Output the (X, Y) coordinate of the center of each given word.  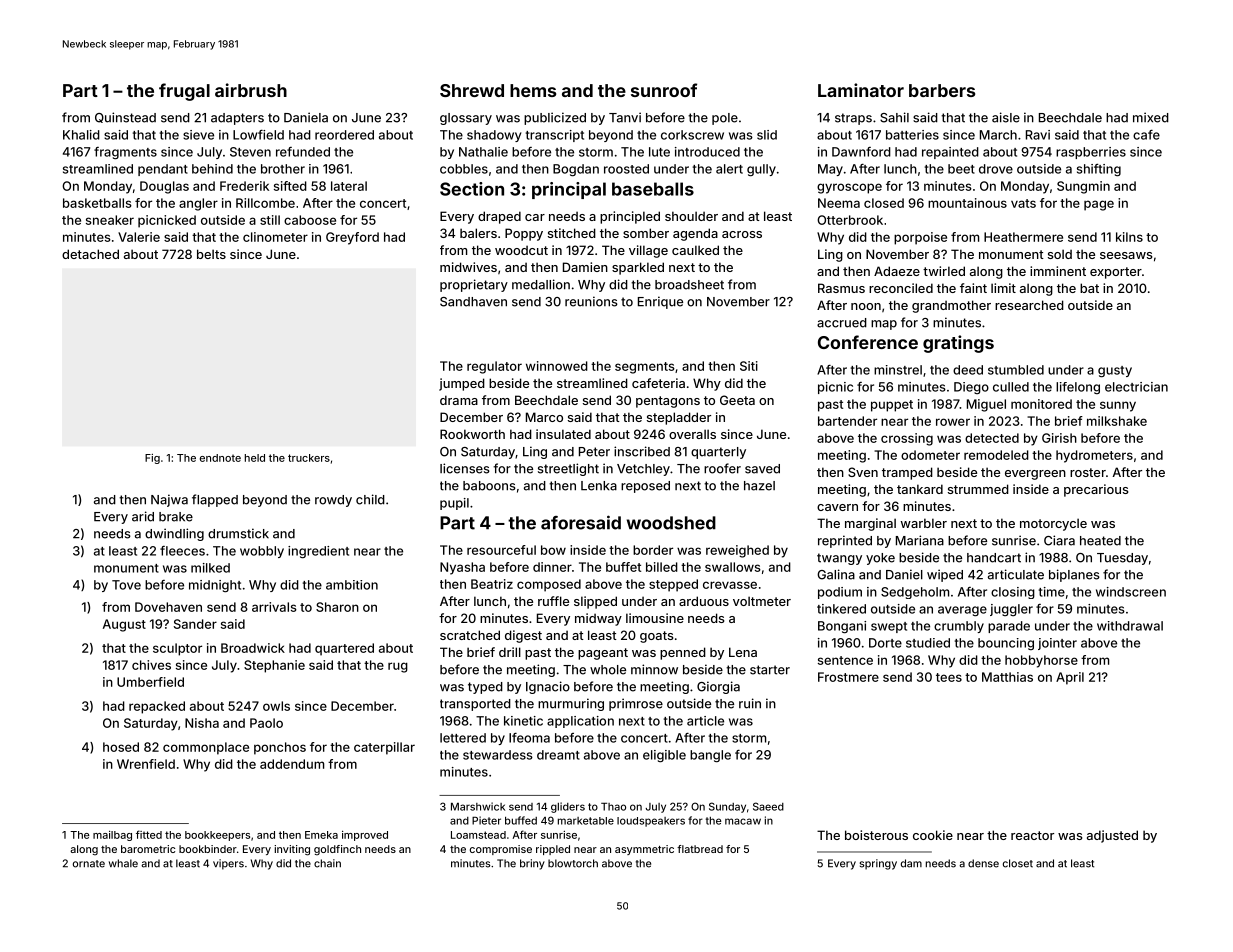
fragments (125, 153)
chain (327, 863)
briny (532, 864)
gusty (1115, 372)
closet (1018, 863)
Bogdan (576, 170)
